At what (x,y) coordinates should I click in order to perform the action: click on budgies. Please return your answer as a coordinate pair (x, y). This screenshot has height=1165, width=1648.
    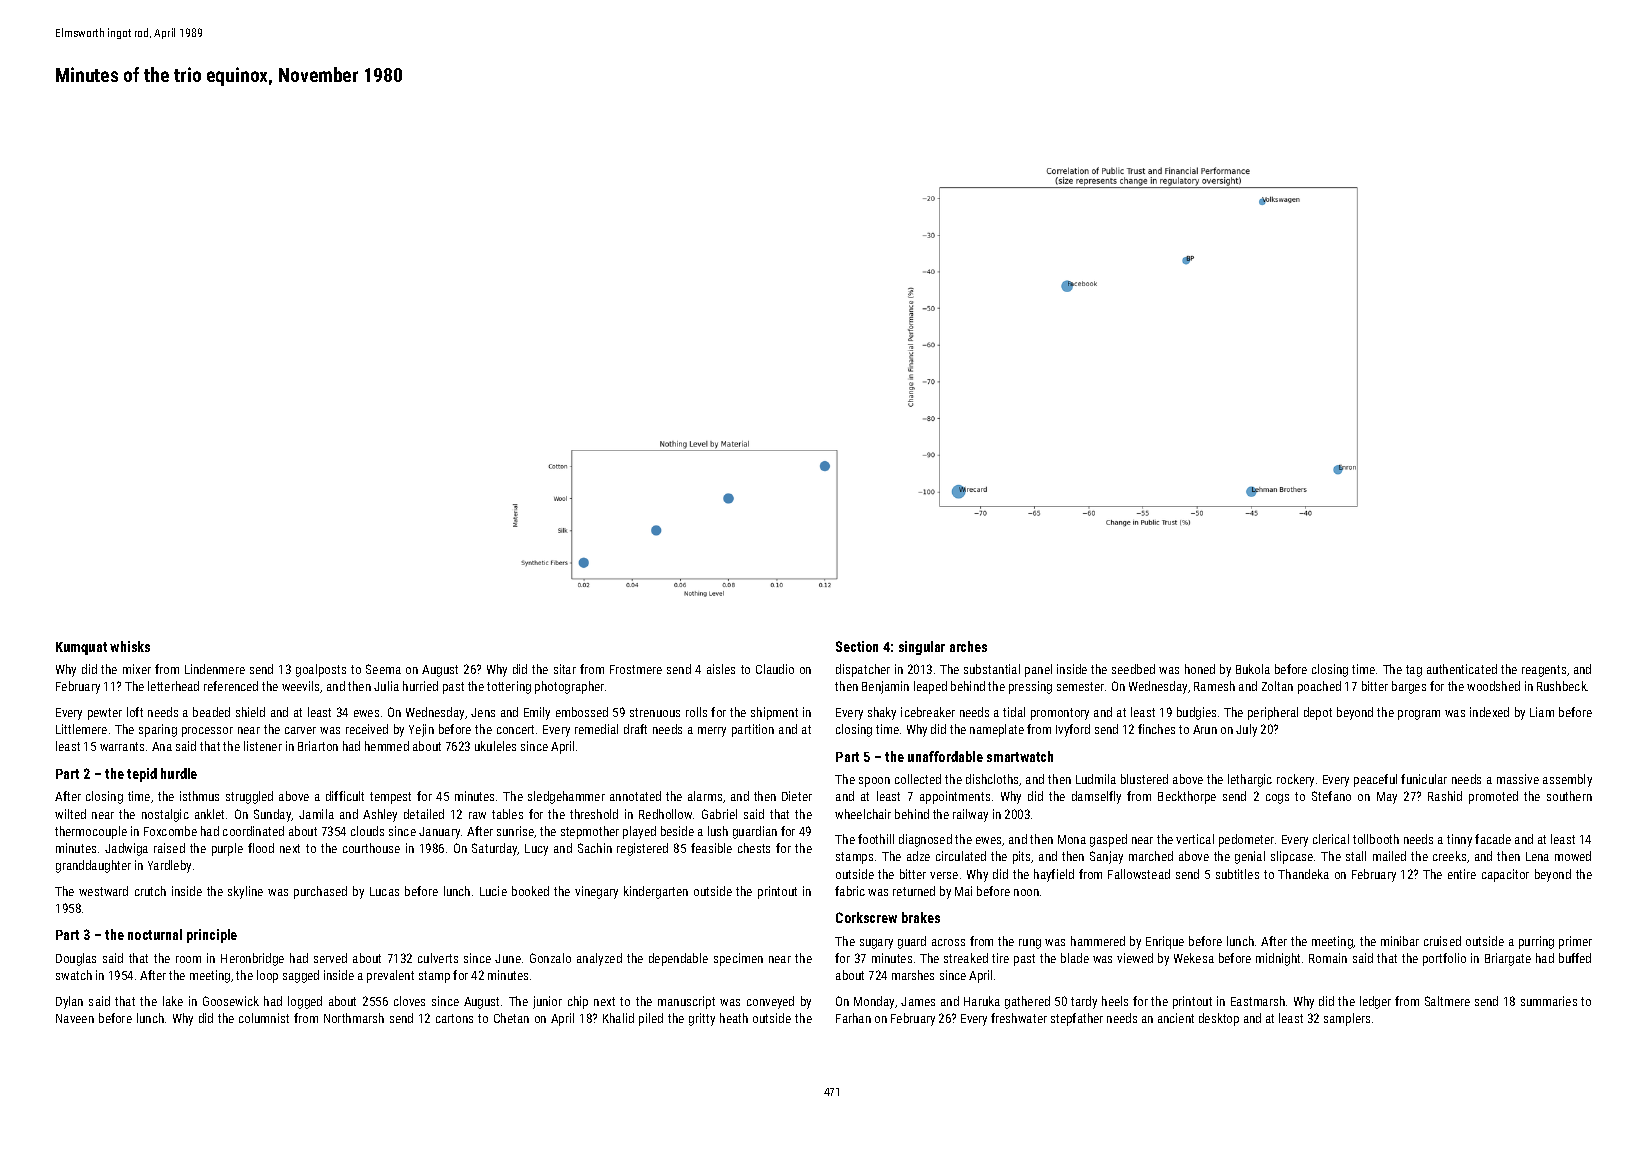
    Looking at the image, I should click on (1196, 713).
